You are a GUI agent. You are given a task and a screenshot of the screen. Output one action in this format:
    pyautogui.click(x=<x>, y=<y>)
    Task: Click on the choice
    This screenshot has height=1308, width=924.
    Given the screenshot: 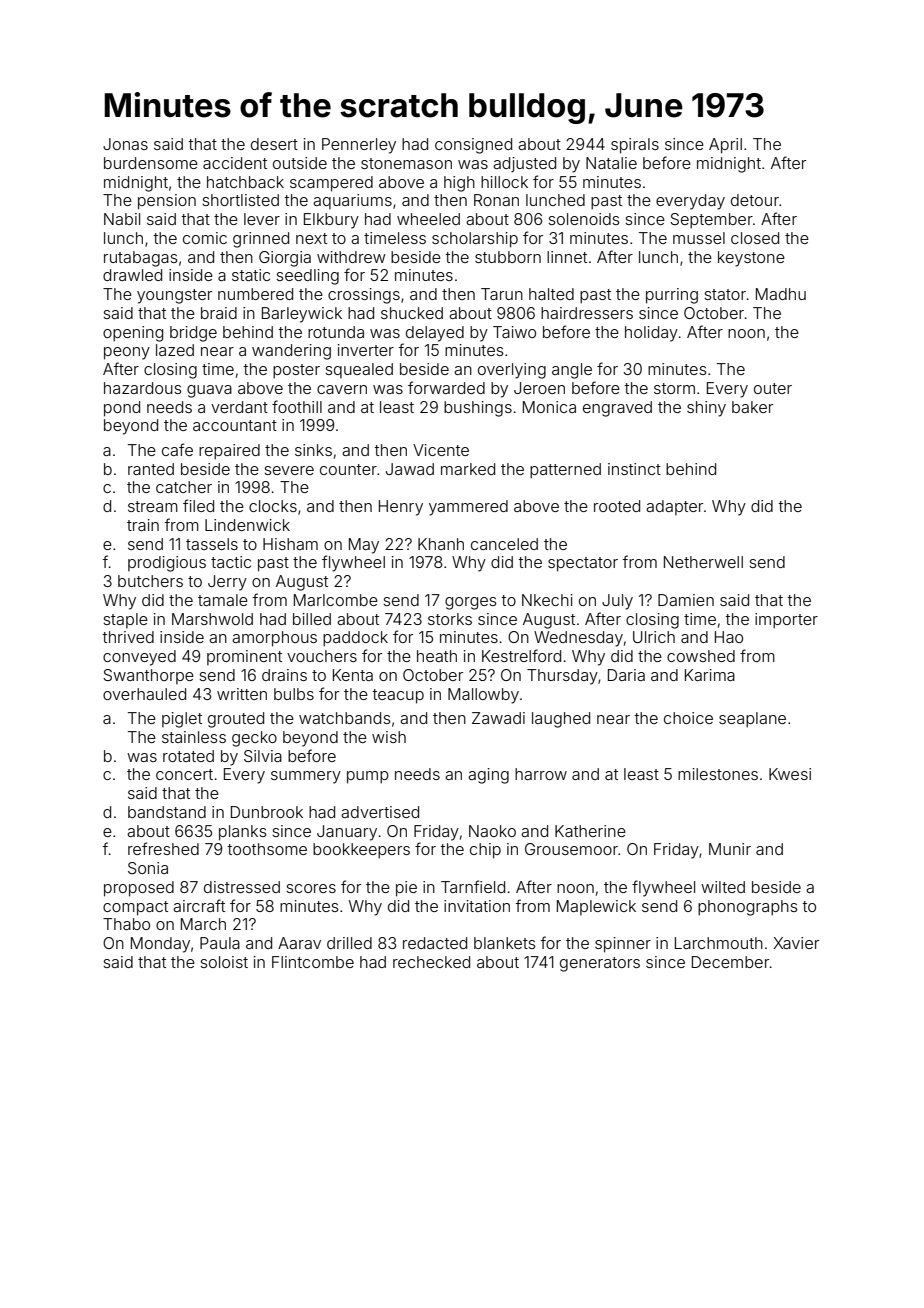 What is the action you would take?
    pyautogui.click(x=688, y=718)
